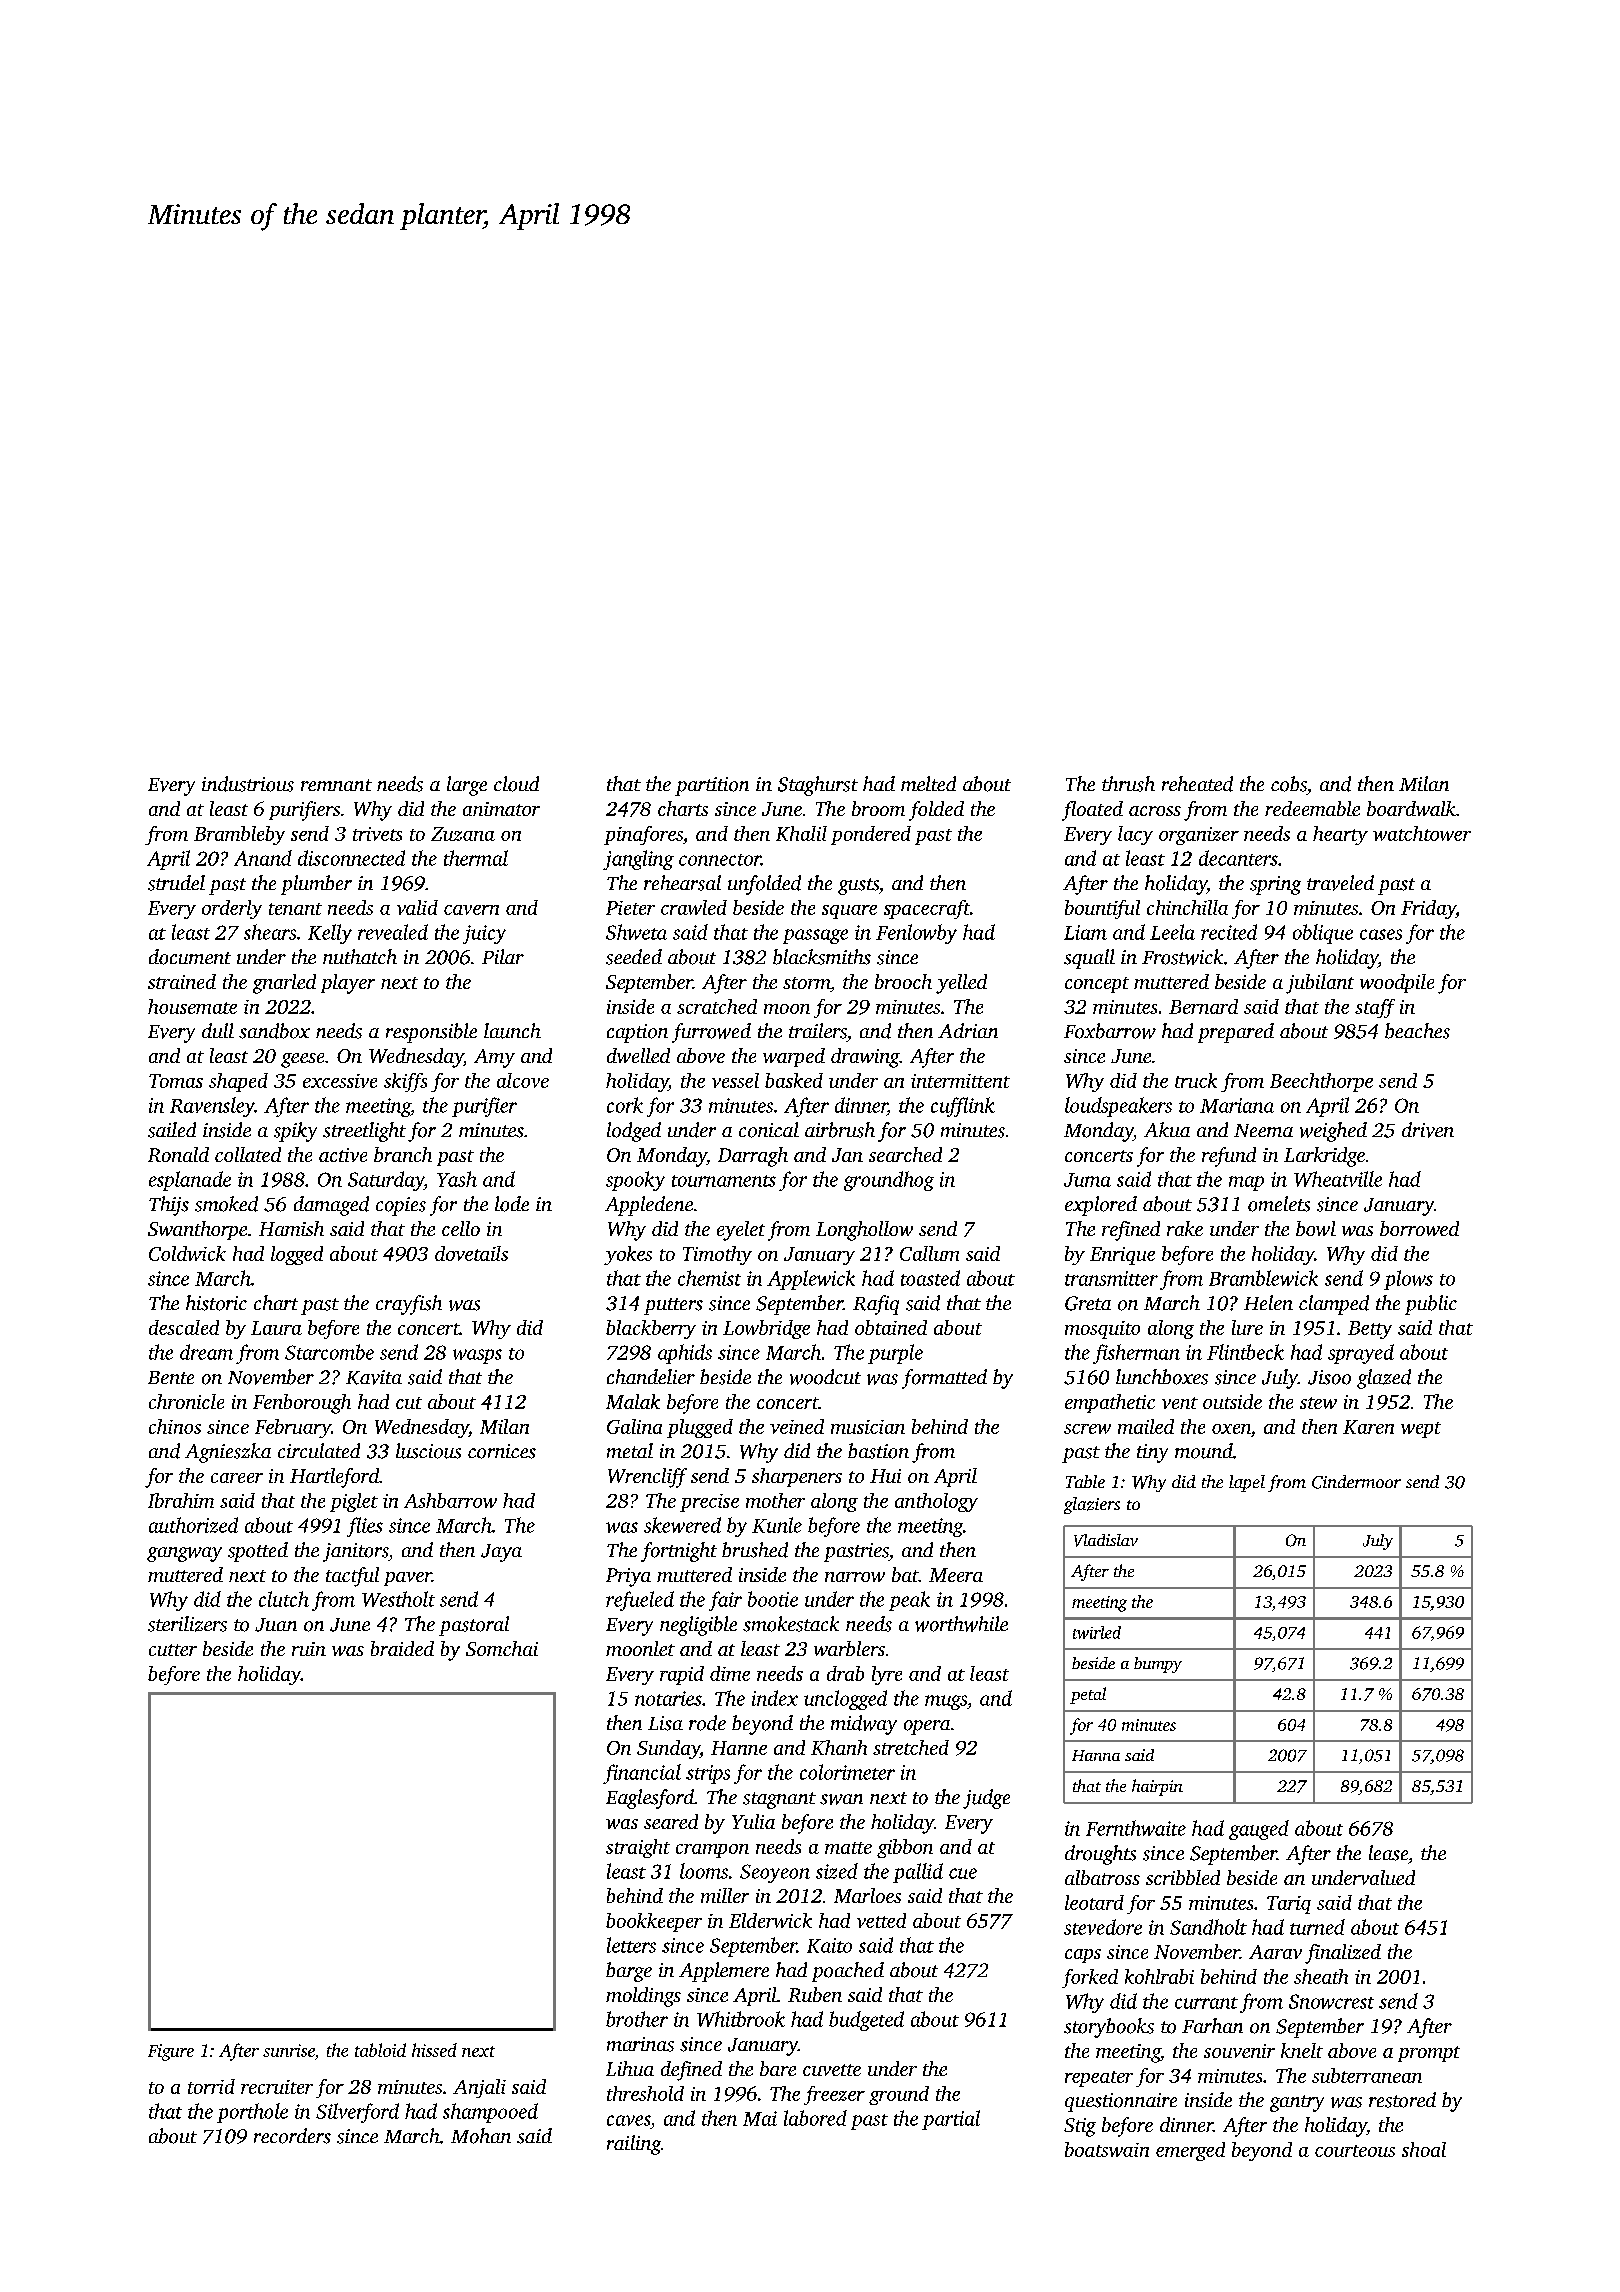 The width and height of the document is (1620, 2292). What do you see at coordinates (1317, 1927) in the document?
I see `turned` at bounding box center [1317, 1927].
